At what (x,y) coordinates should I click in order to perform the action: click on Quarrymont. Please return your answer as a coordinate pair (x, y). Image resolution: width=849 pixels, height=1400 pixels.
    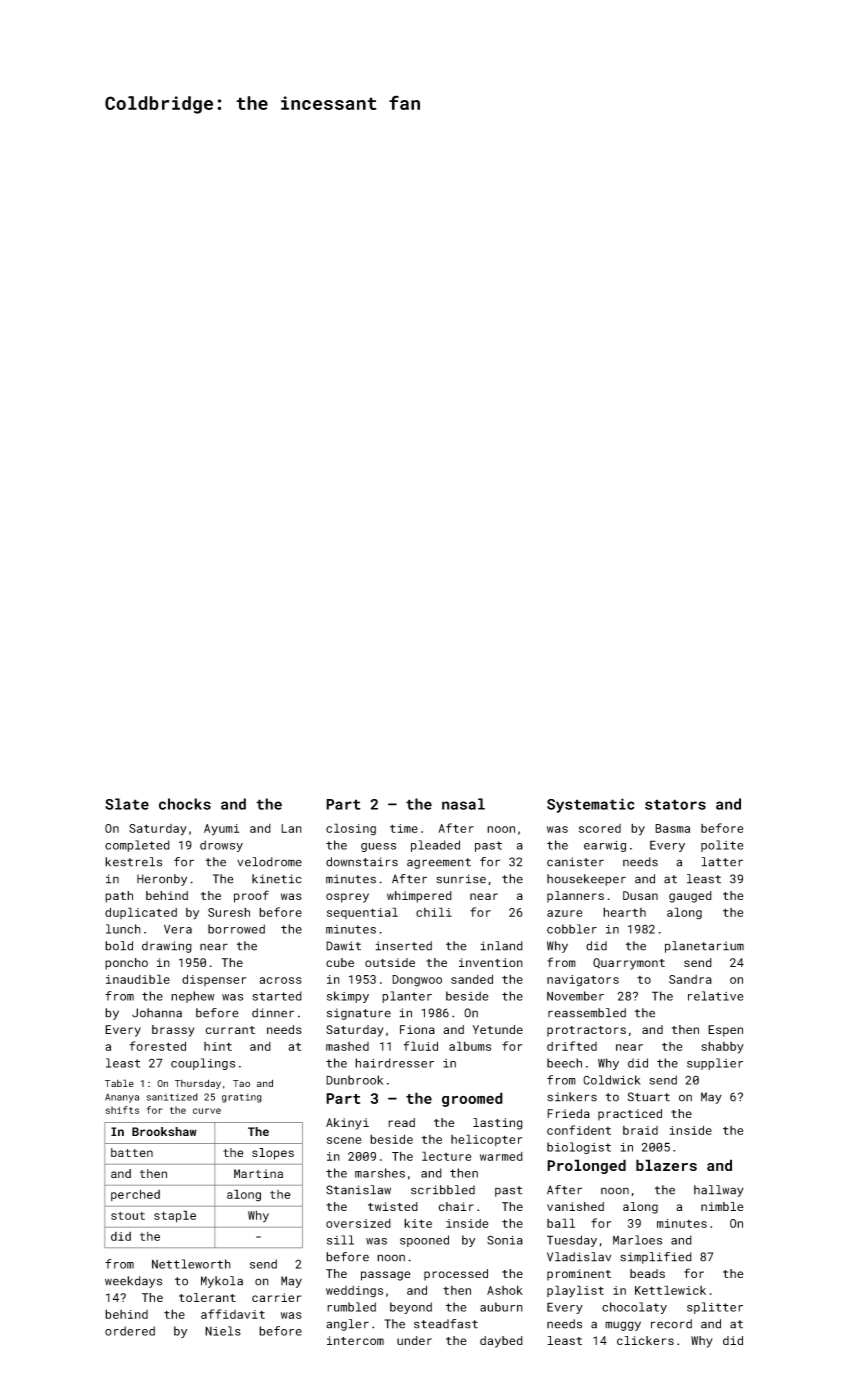
    Looking at the image, I should click on (629, 964).
